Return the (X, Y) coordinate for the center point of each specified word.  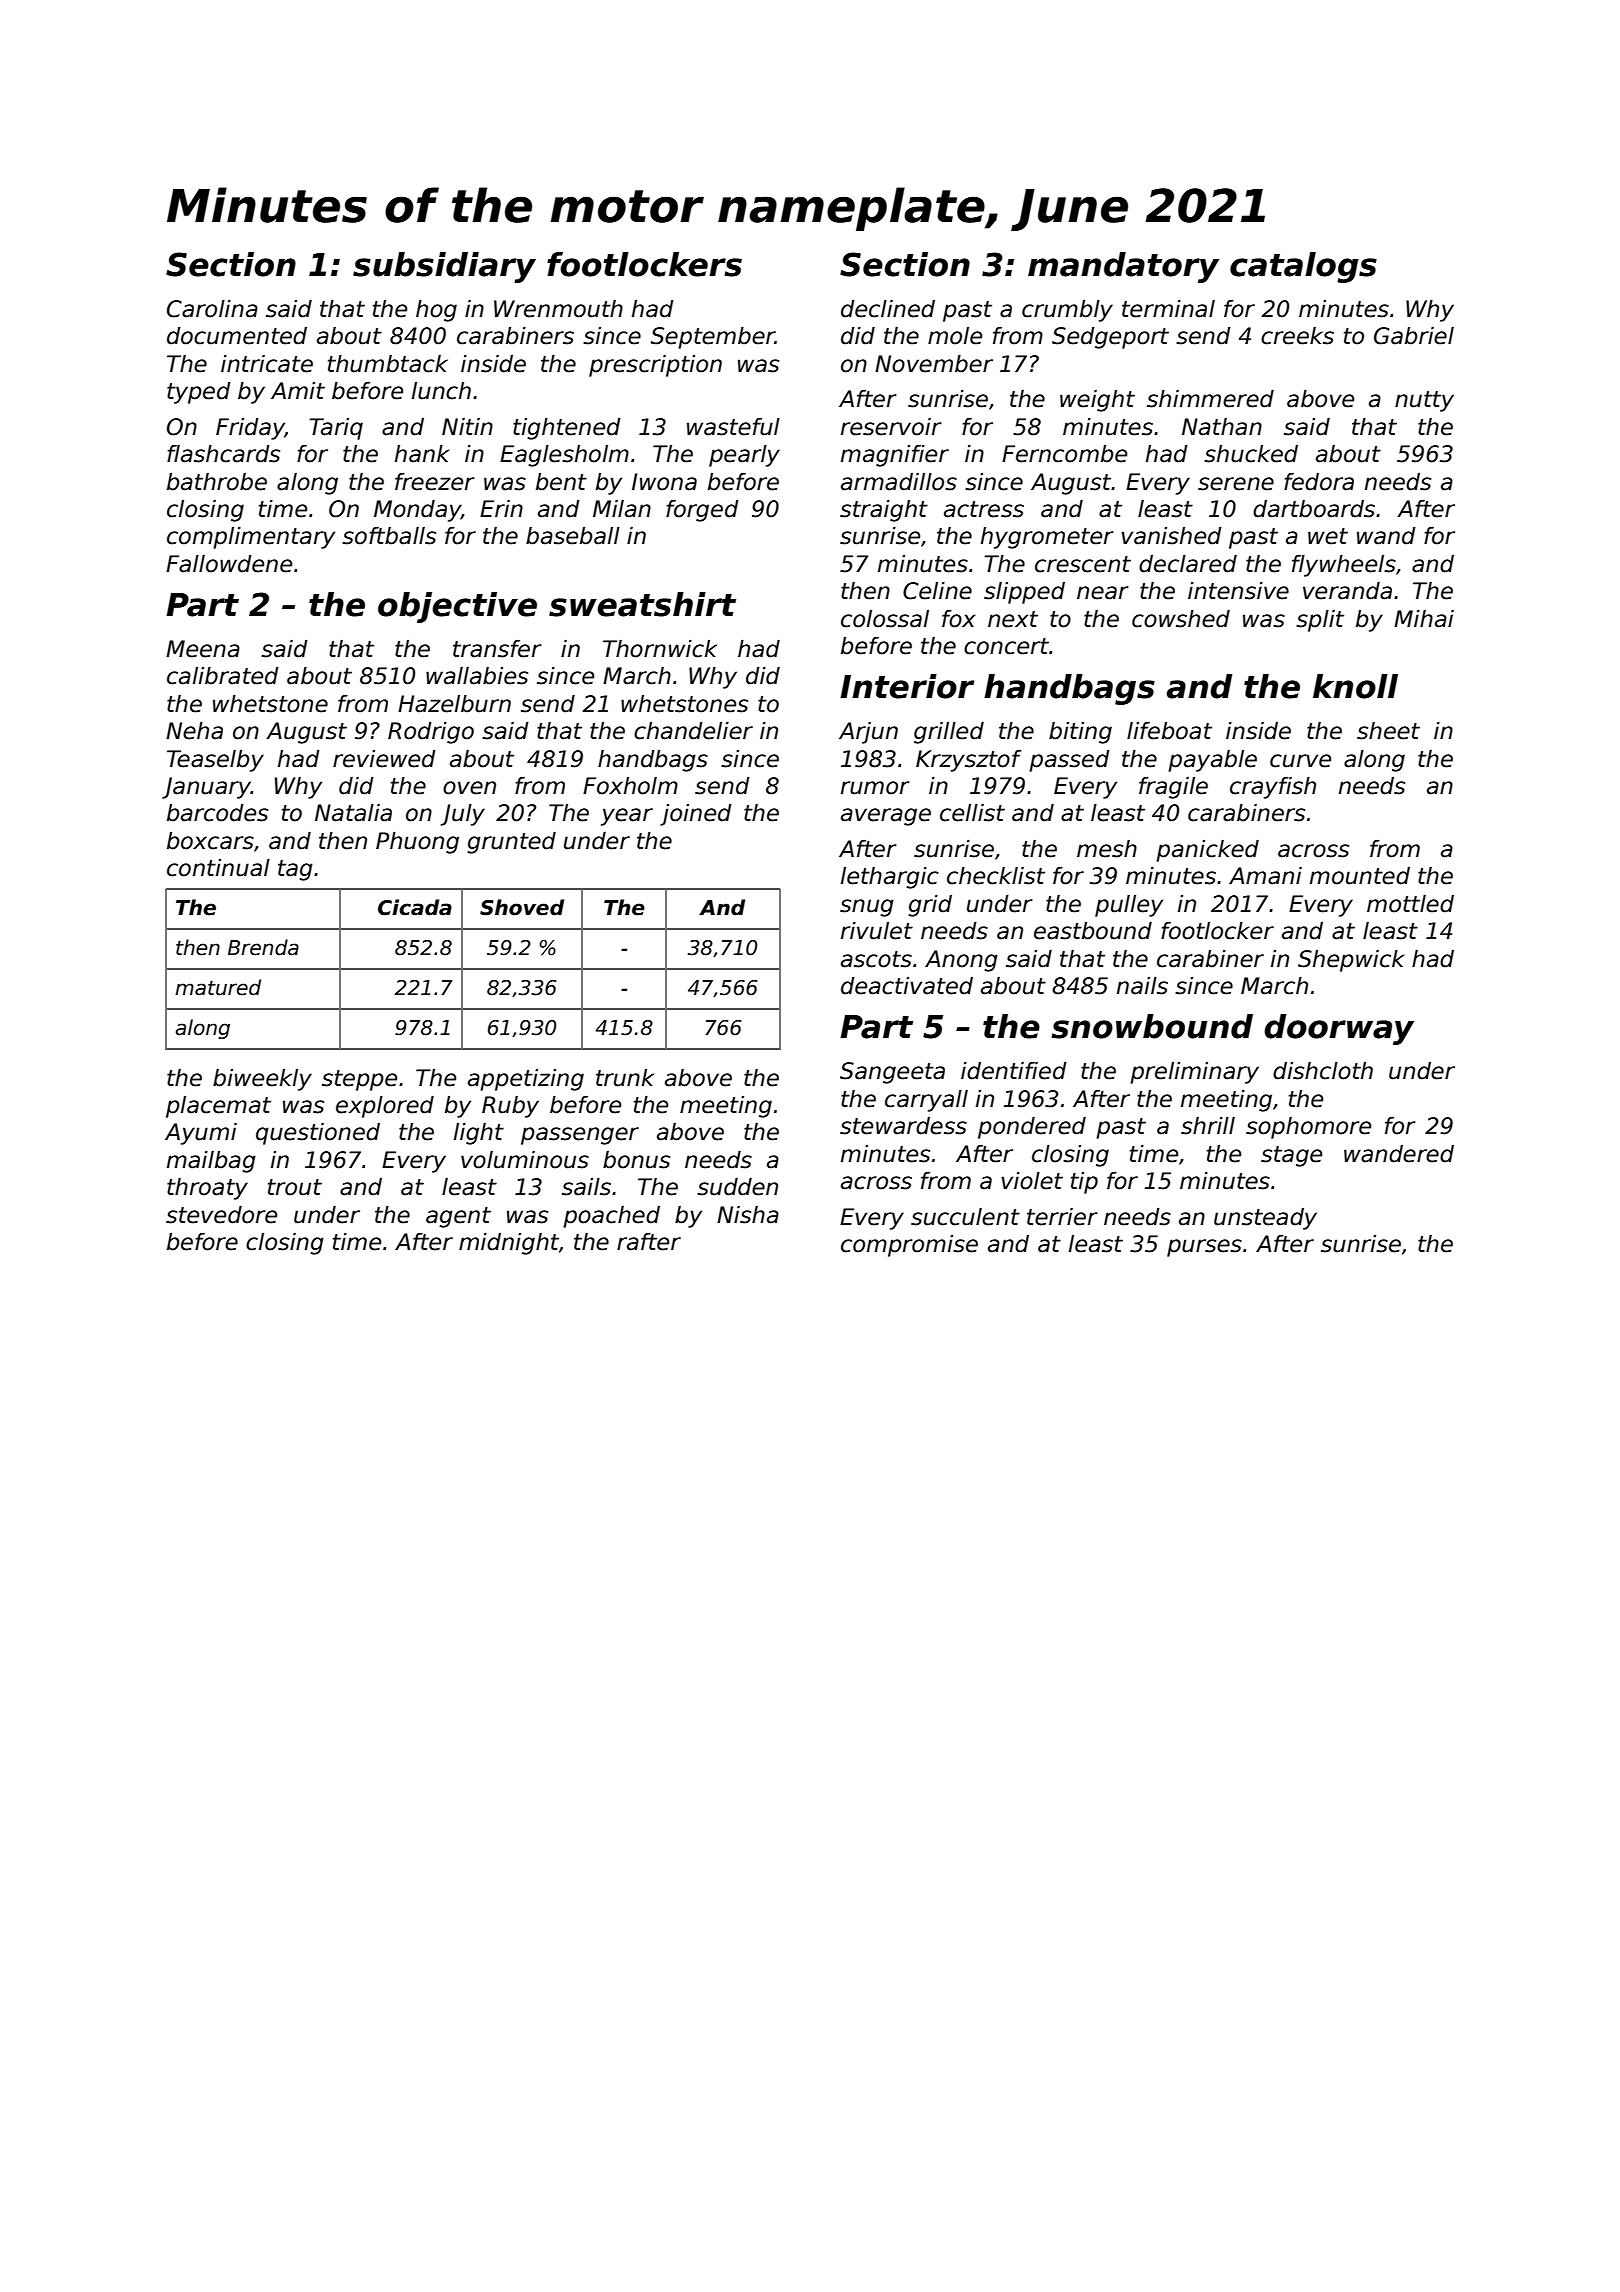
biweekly (262, 1080)
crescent (1083, 564)
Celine (937, 591)
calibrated (223, 676)
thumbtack (388, 364)
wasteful (733, 427)
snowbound (1152, 1026)
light (479, 1134)
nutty (1424, 401)
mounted (1360, 876)
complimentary (251, 538)
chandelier (693, 731)
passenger (580, 1136)
